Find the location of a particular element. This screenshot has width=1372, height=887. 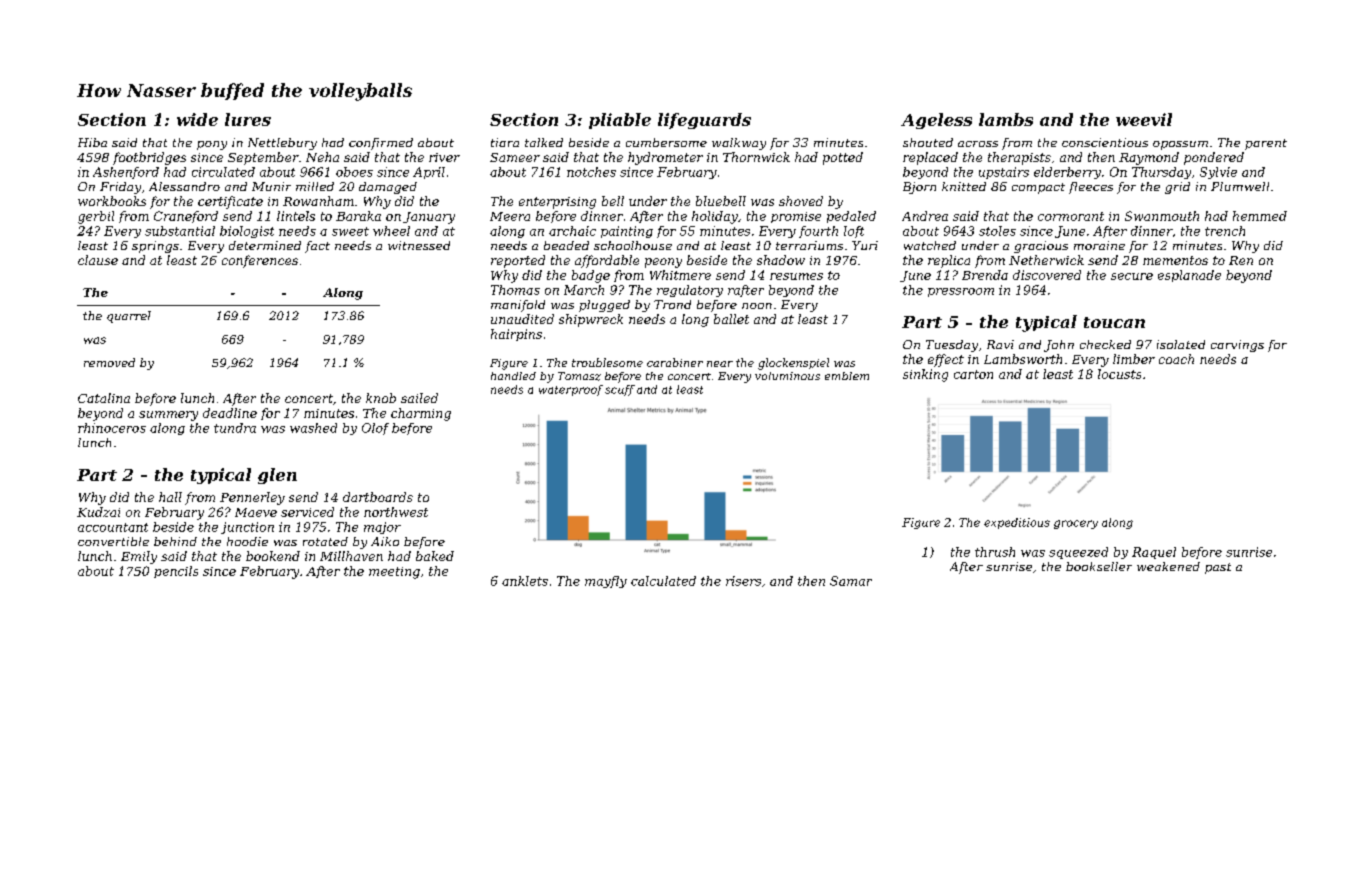

affordable is located at coordinates (607, 261).
